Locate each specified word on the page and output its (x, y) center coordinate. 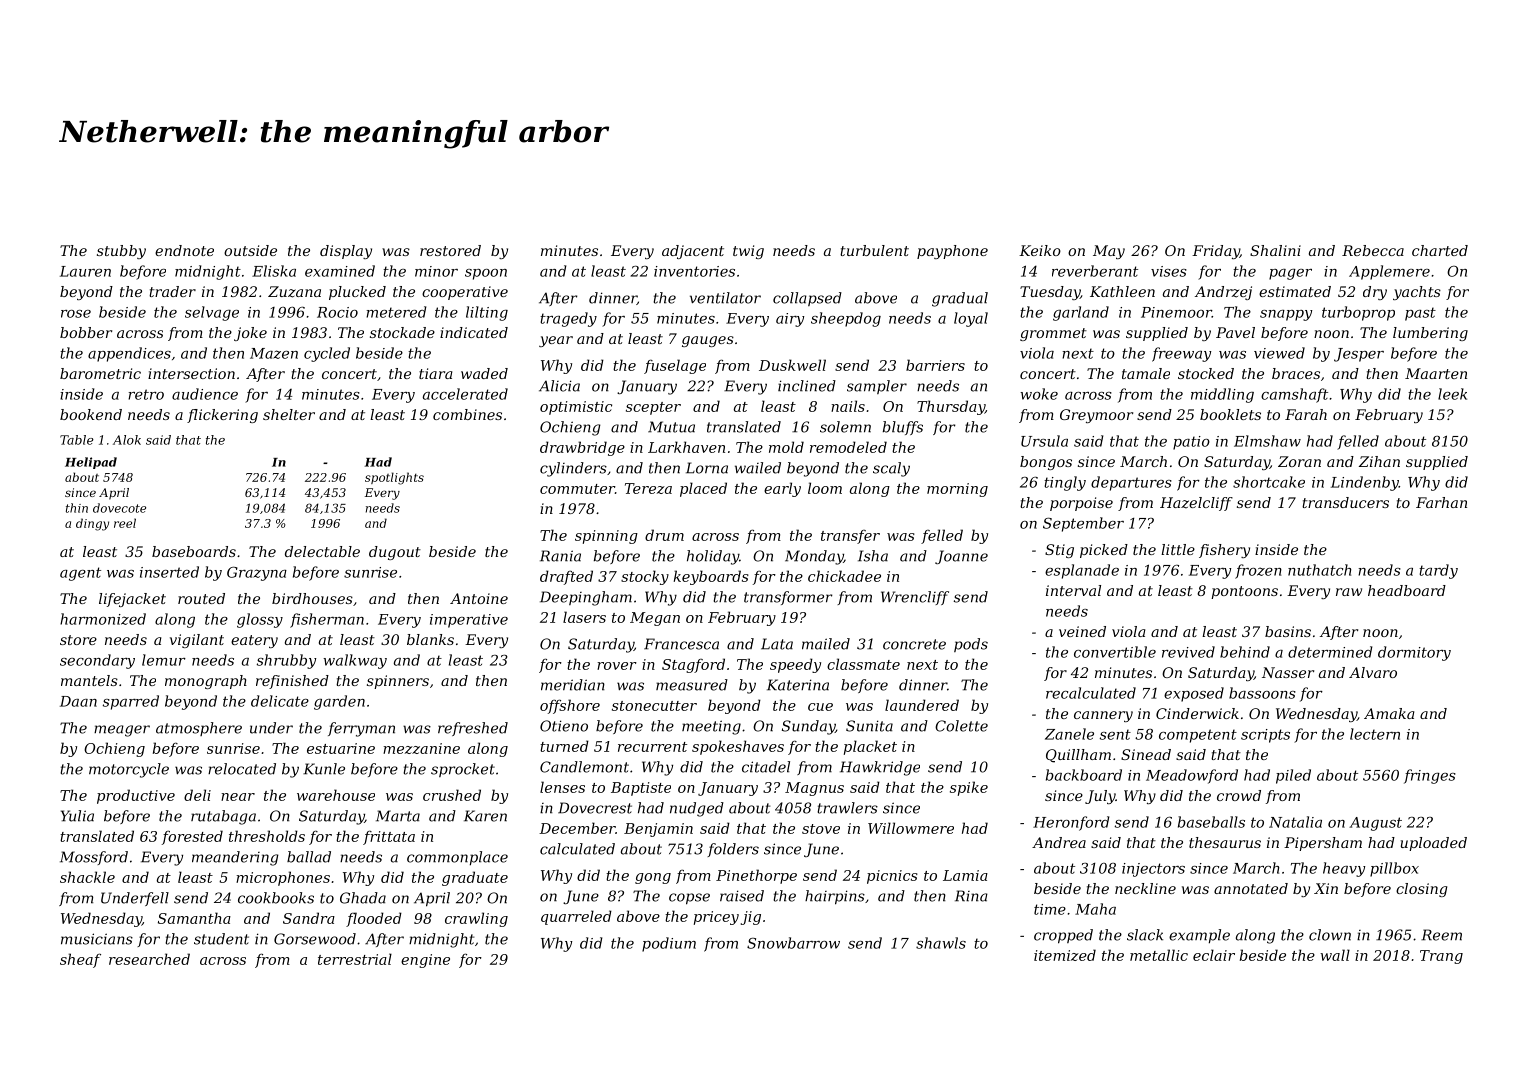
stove (821, 829)
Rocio (337, 312)
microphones (283, 878)
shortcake (1269, 482)
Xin (1326, 888)
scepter (653, 408)
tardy (1438, 571)
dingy (92, 524)
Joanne (961, 557)
